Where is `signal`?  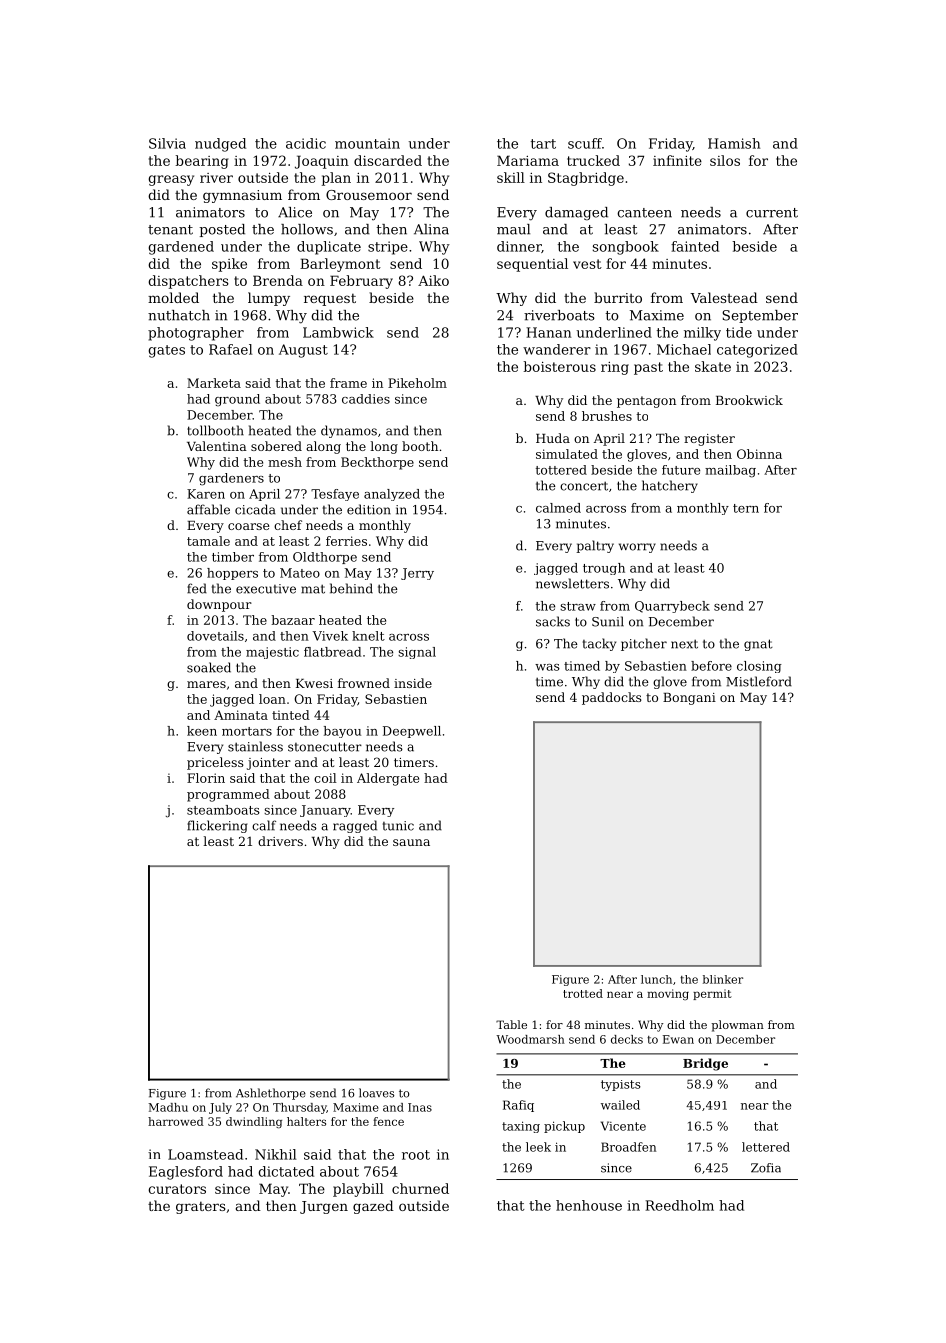
signal is located at coordinates (417, 653).
